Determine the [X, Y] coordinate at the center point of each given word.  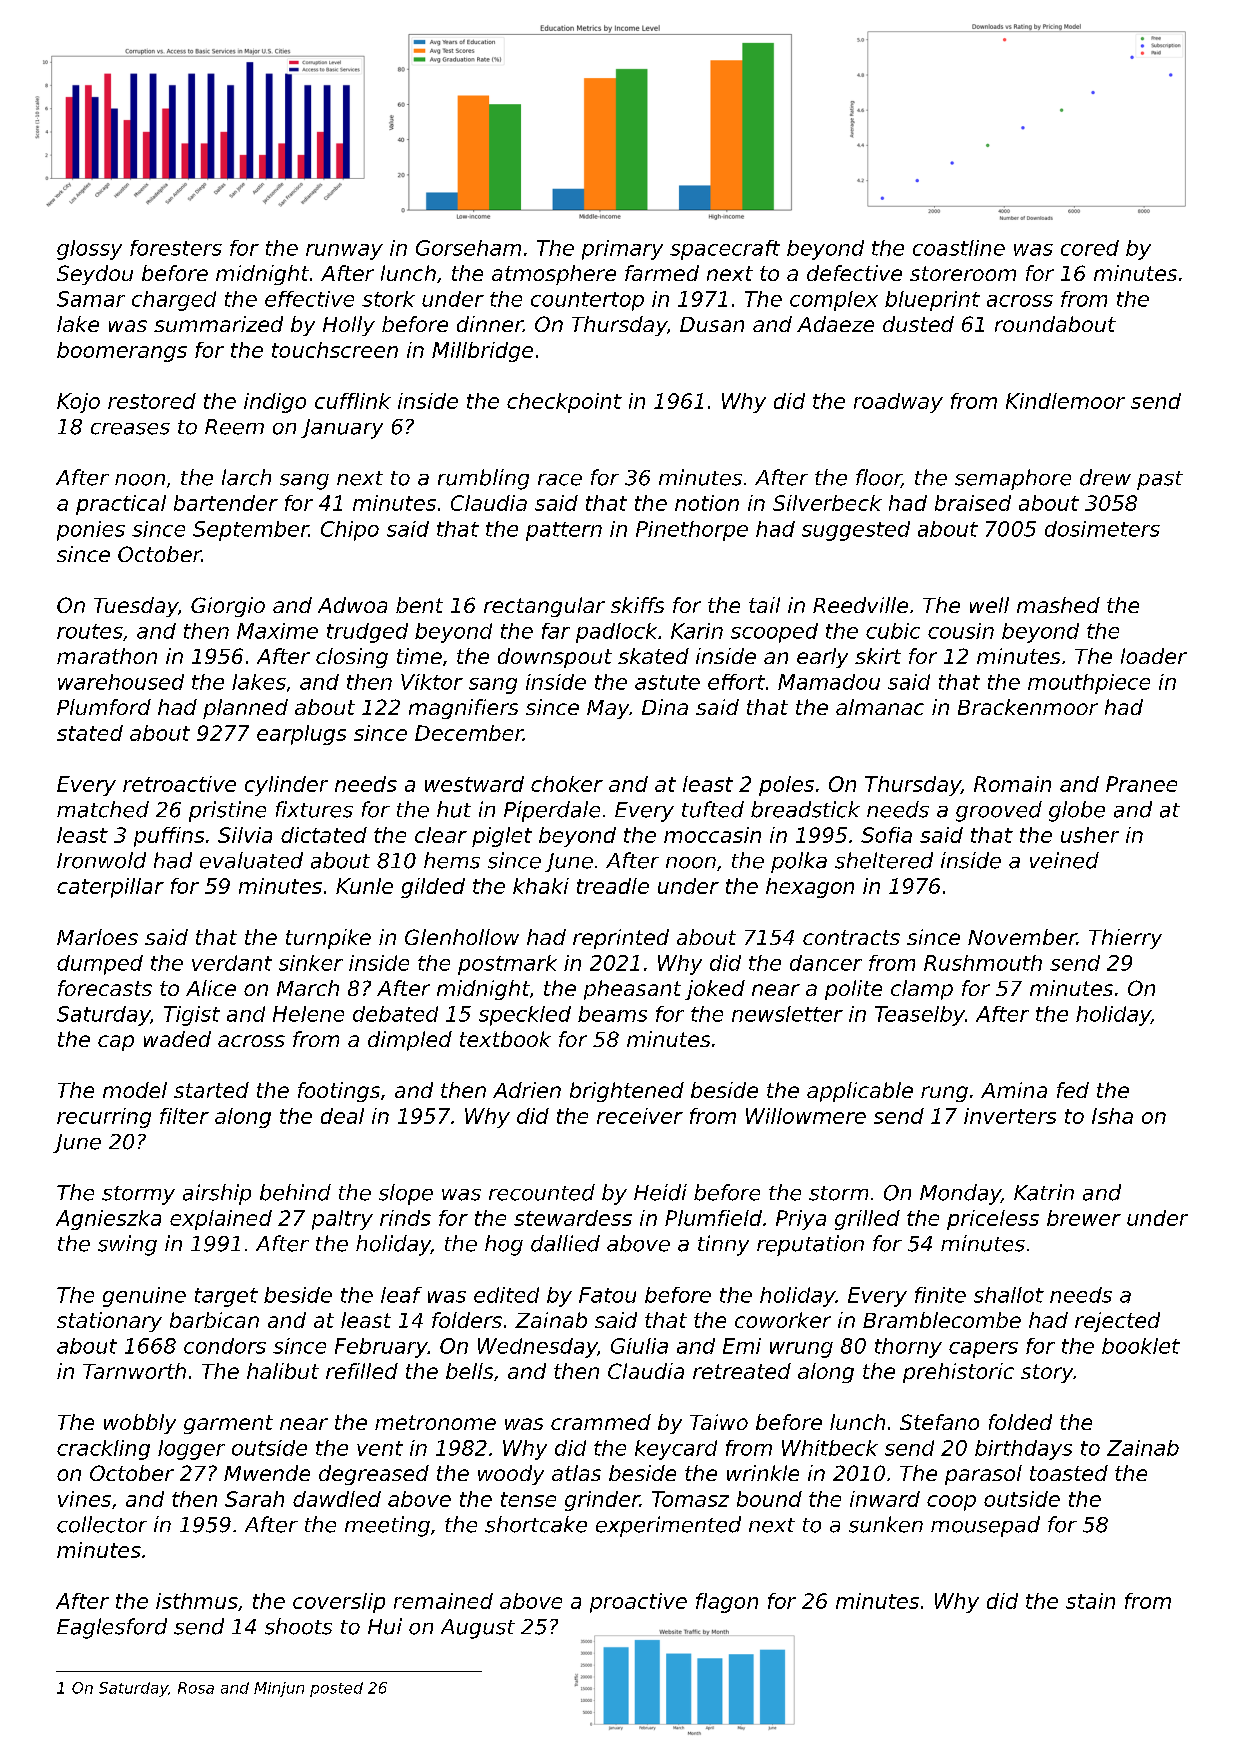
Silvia [245, 835]
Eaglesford [112, 1628]
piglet [502, 837]
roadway [898, 403]
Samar [91, 299]
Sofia [886, 835]
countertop [587, 301]
